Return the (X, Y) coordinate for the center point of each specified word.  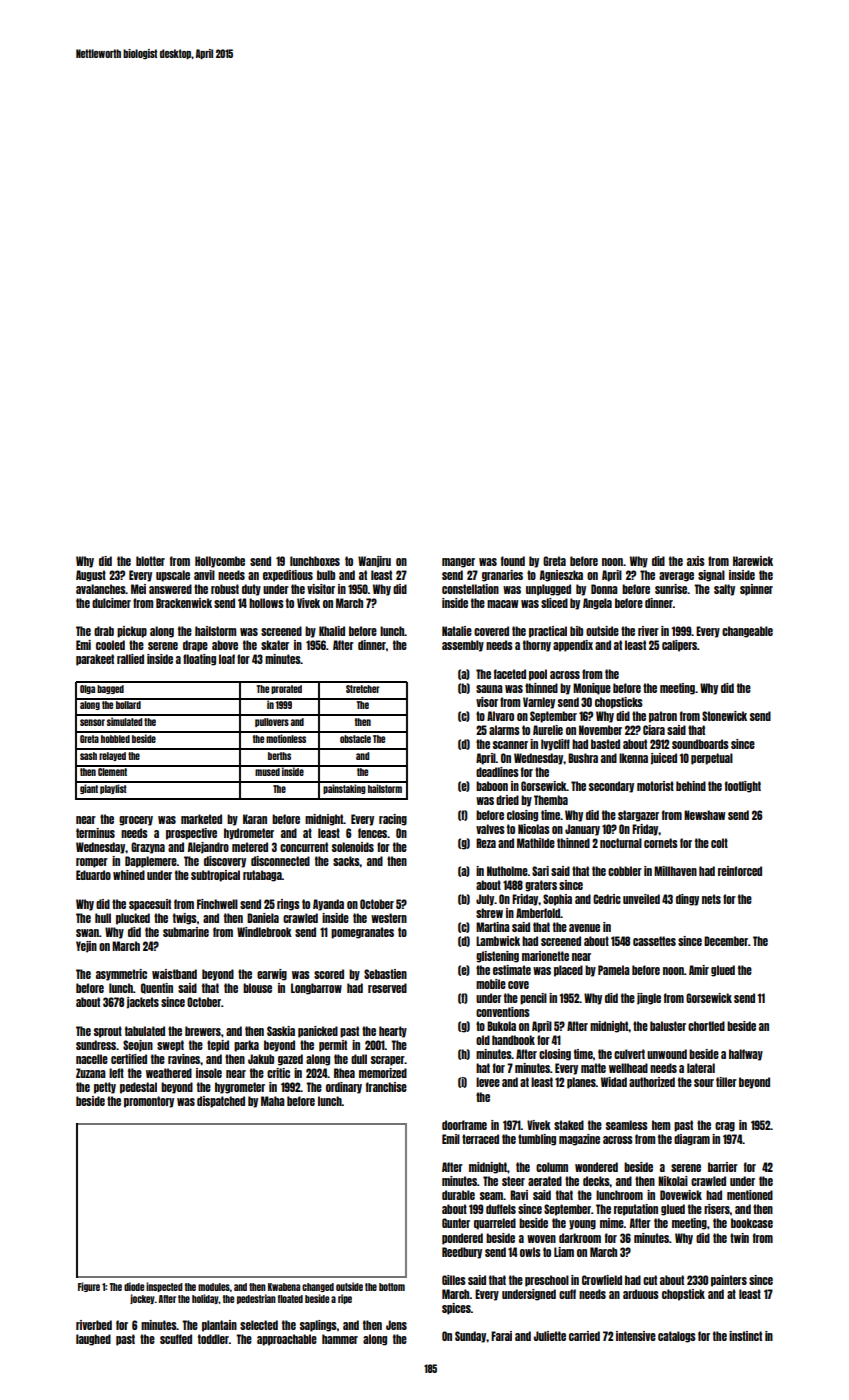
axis (696, 561)
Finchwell (217, 904)
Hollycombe (220, 562)
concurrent (304, 847)
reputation (636, 1210)
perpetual (712, 759)
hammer (340, 1339)
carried (584, 1336)
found (513, 561)
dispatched (221, 1102)
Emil (451, 1139)
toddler (213, 1339)
